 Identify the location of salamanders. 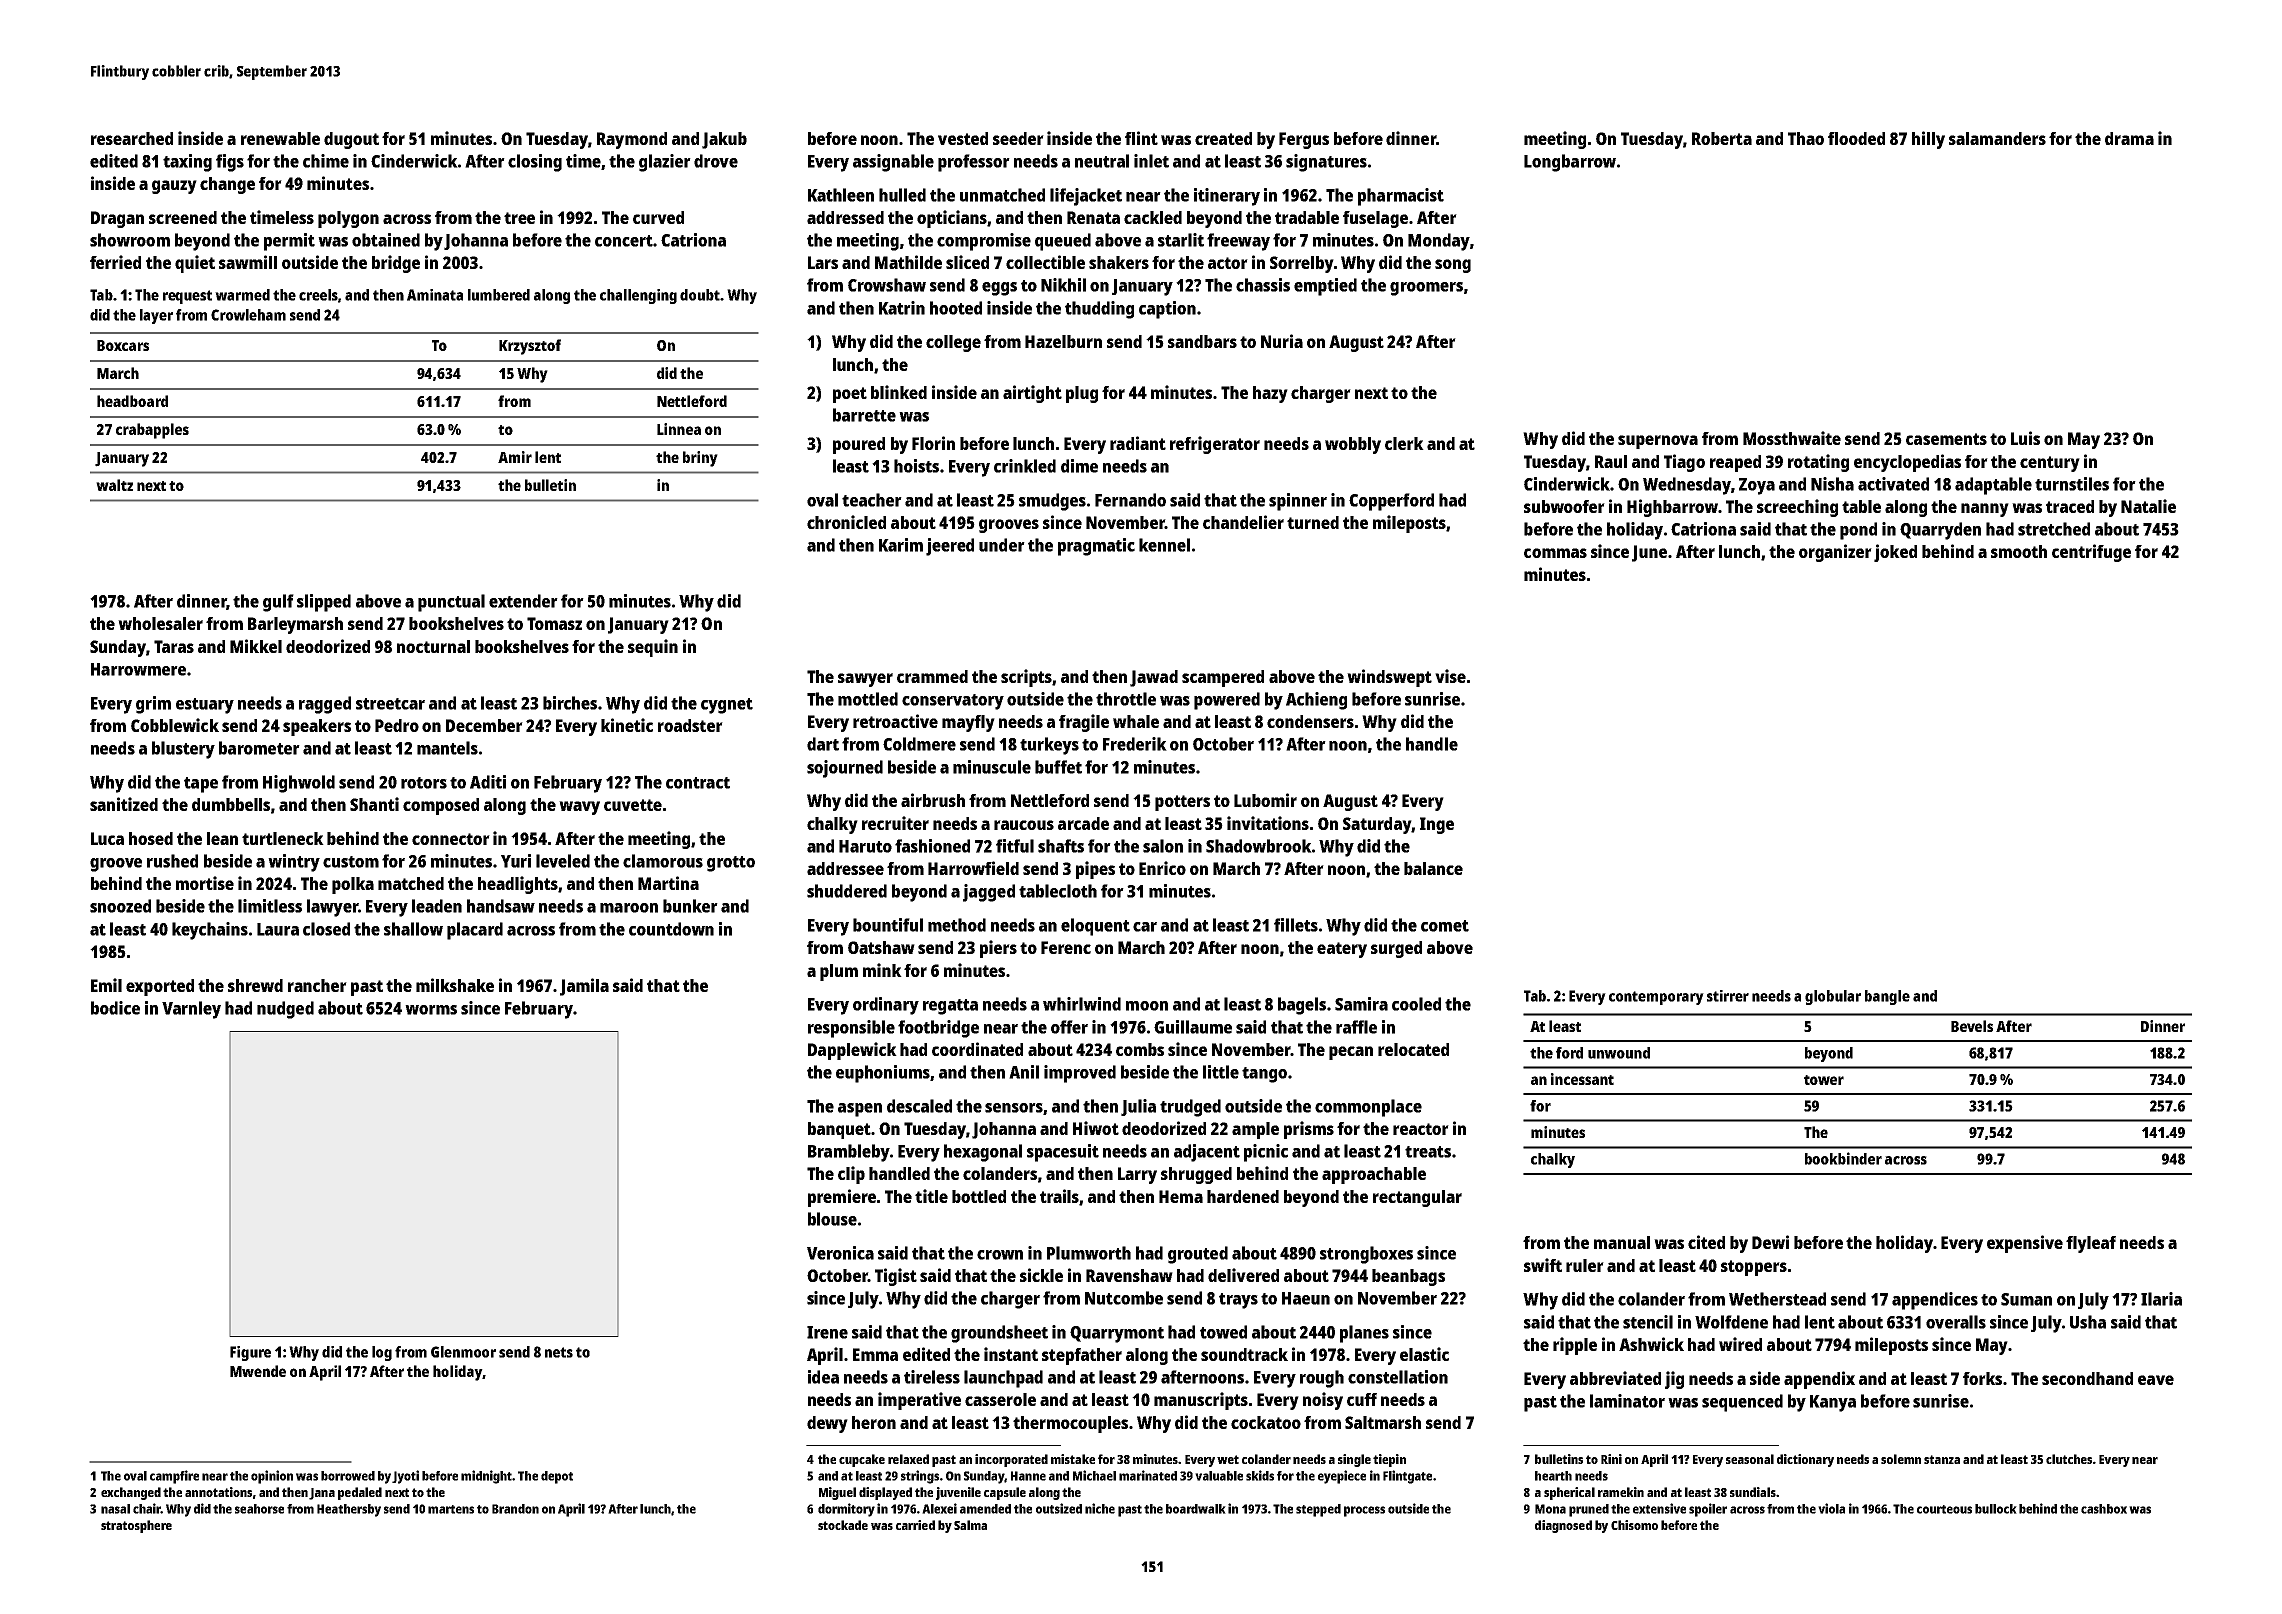
(1997, 138).
